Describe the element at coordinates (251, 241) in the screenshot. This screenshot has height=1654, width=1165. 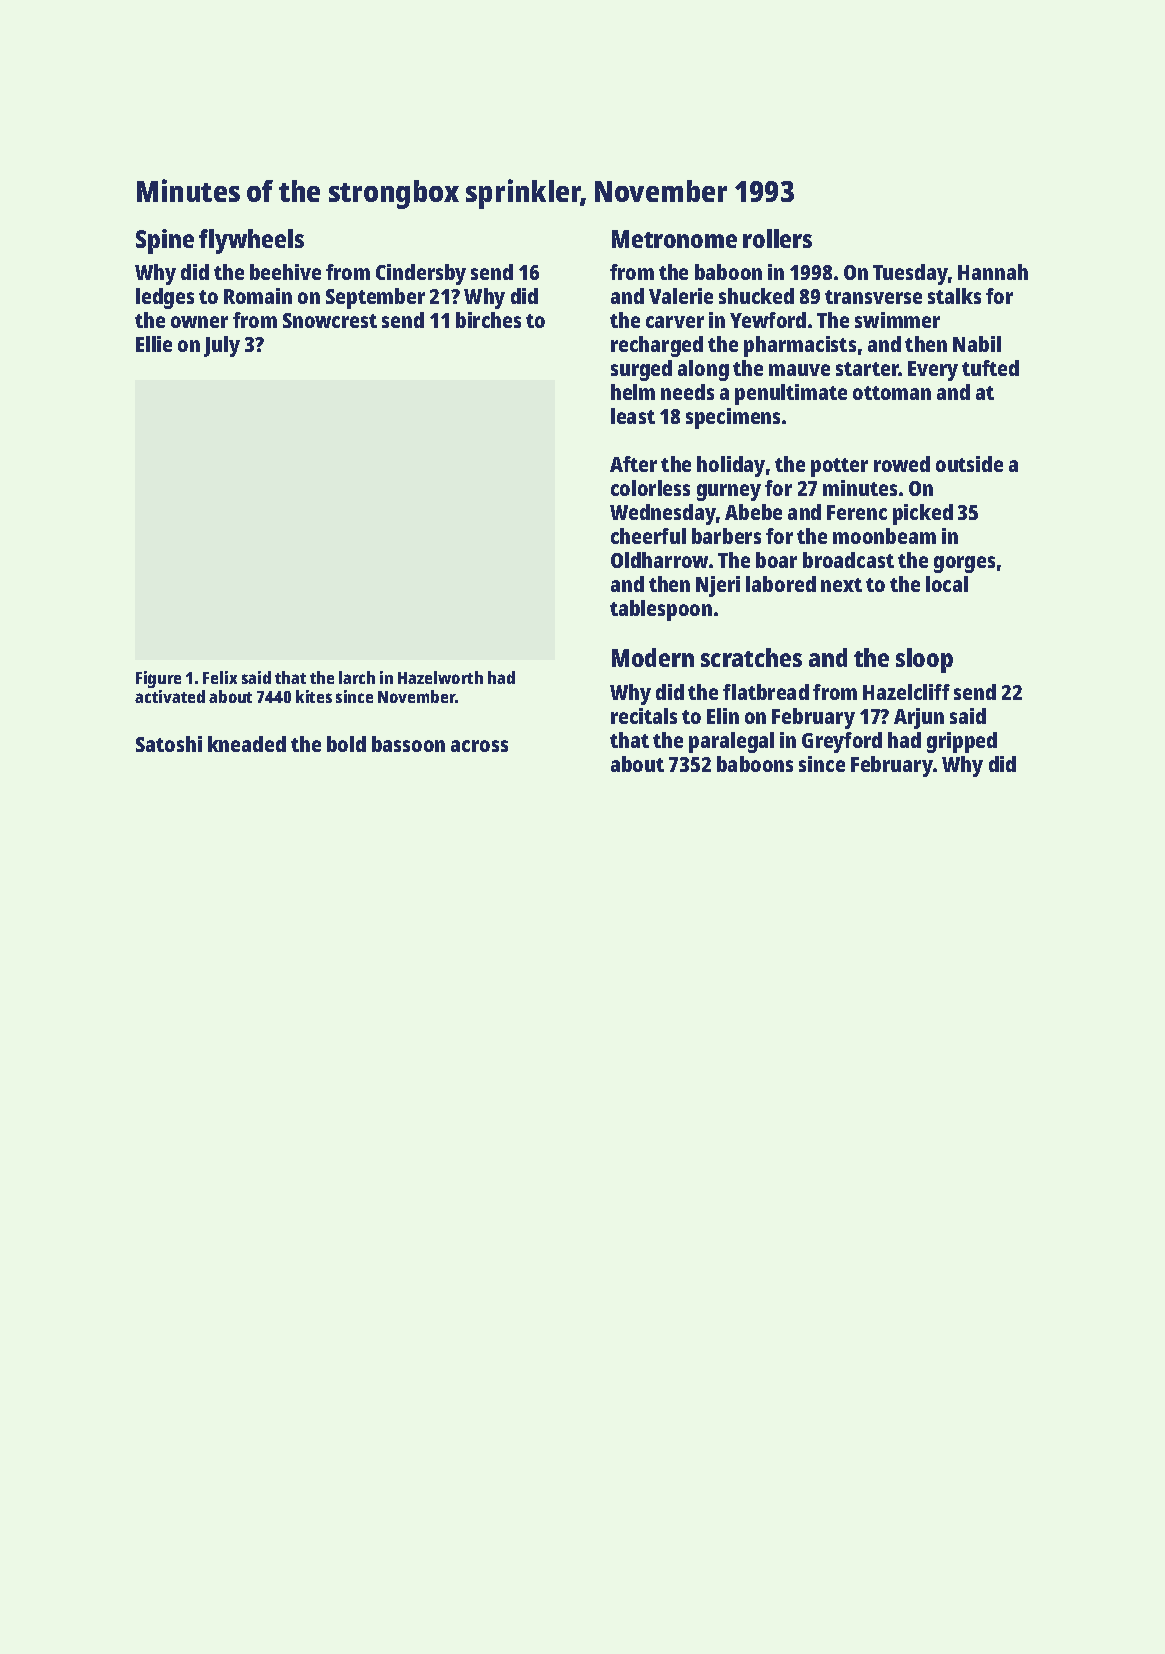
I see `flywheels` at that location.
